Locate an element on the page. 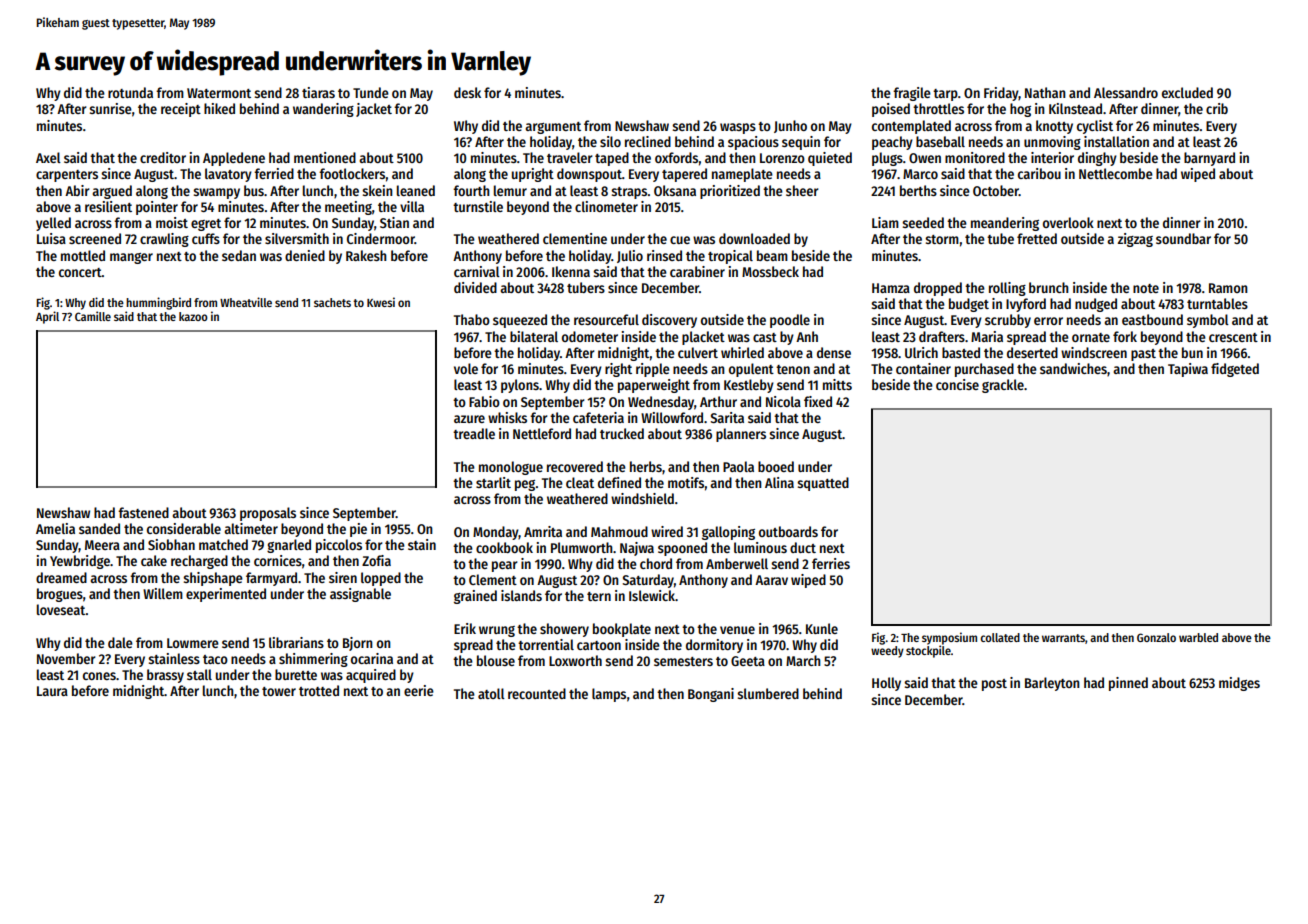 The image size is (1308, 924). carabiner is located at coordinates (697, 271).
